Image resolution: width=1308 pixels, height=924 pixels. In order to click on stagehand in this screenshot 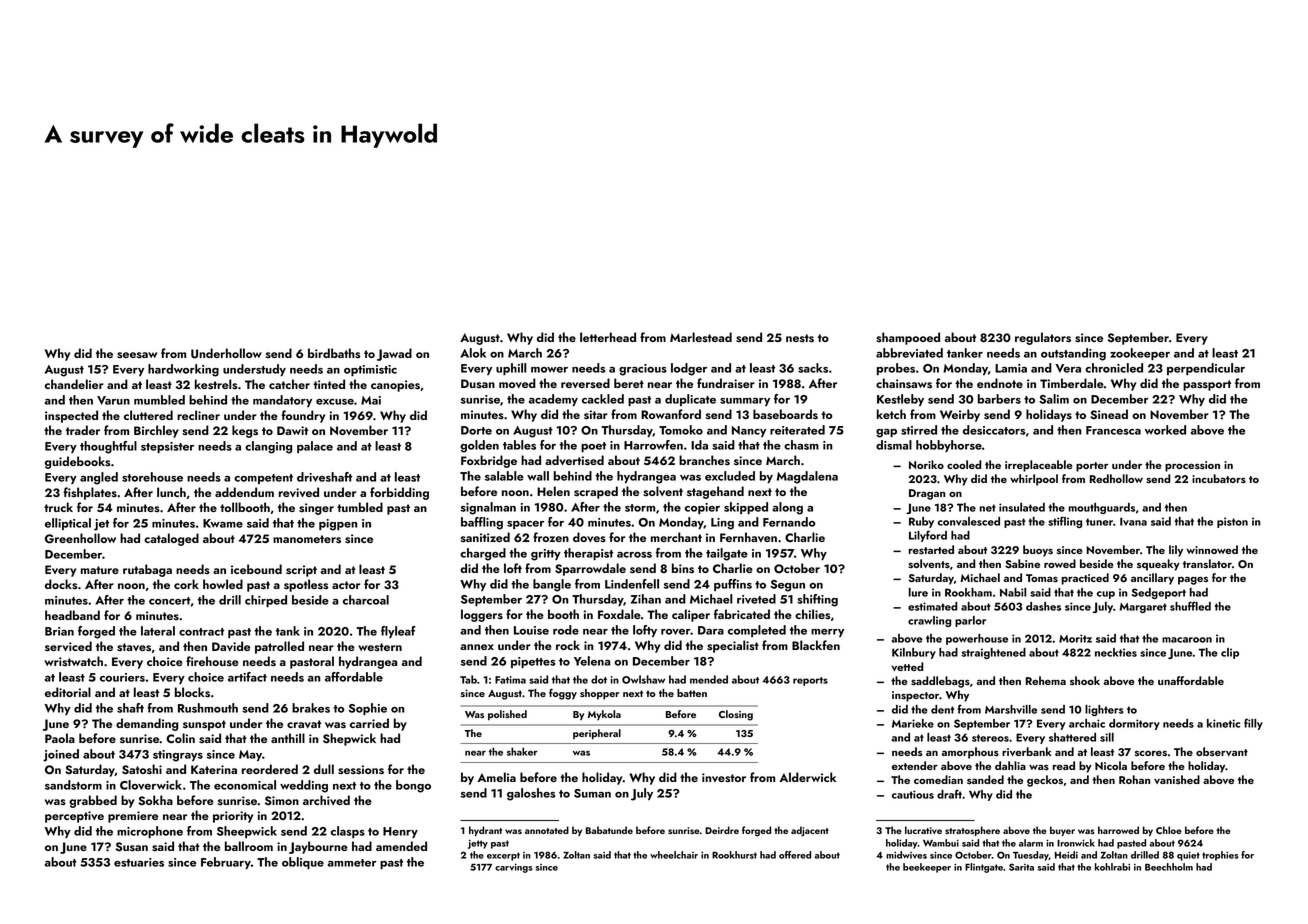, I will do `click(715, 492)`.
